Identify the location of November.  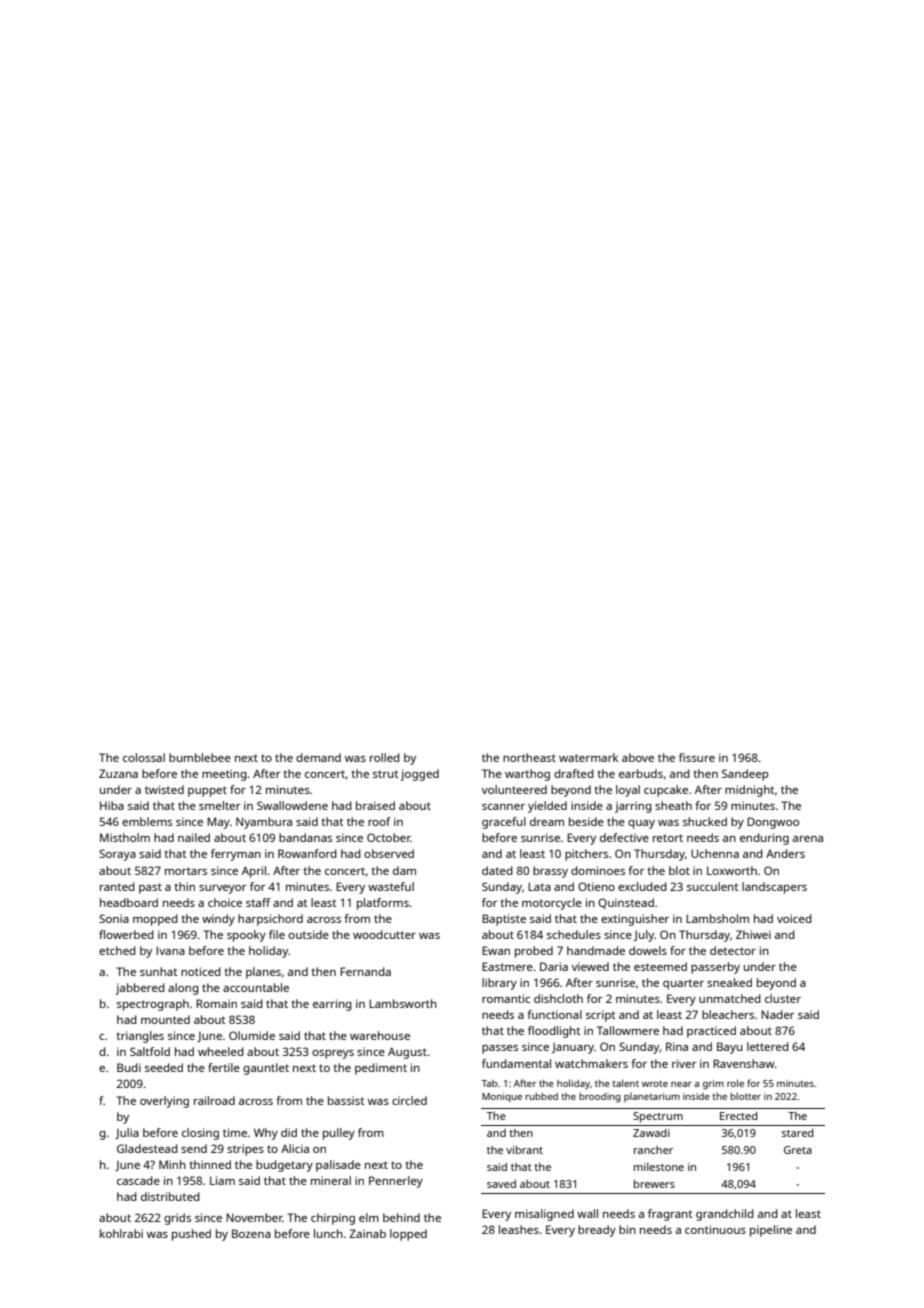
(254, 1217).
